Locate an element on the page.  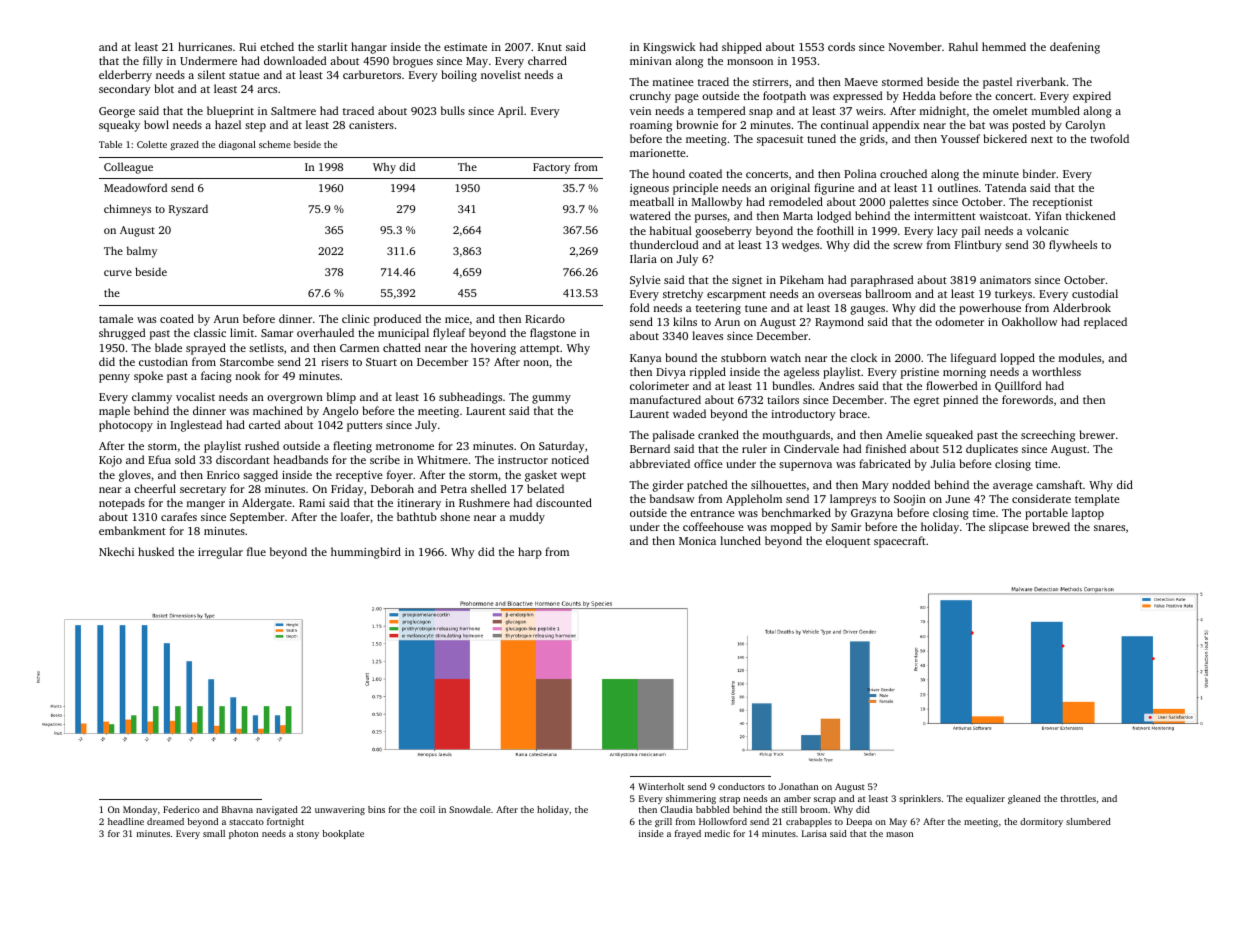
small is located at coordinates (214, 833).
